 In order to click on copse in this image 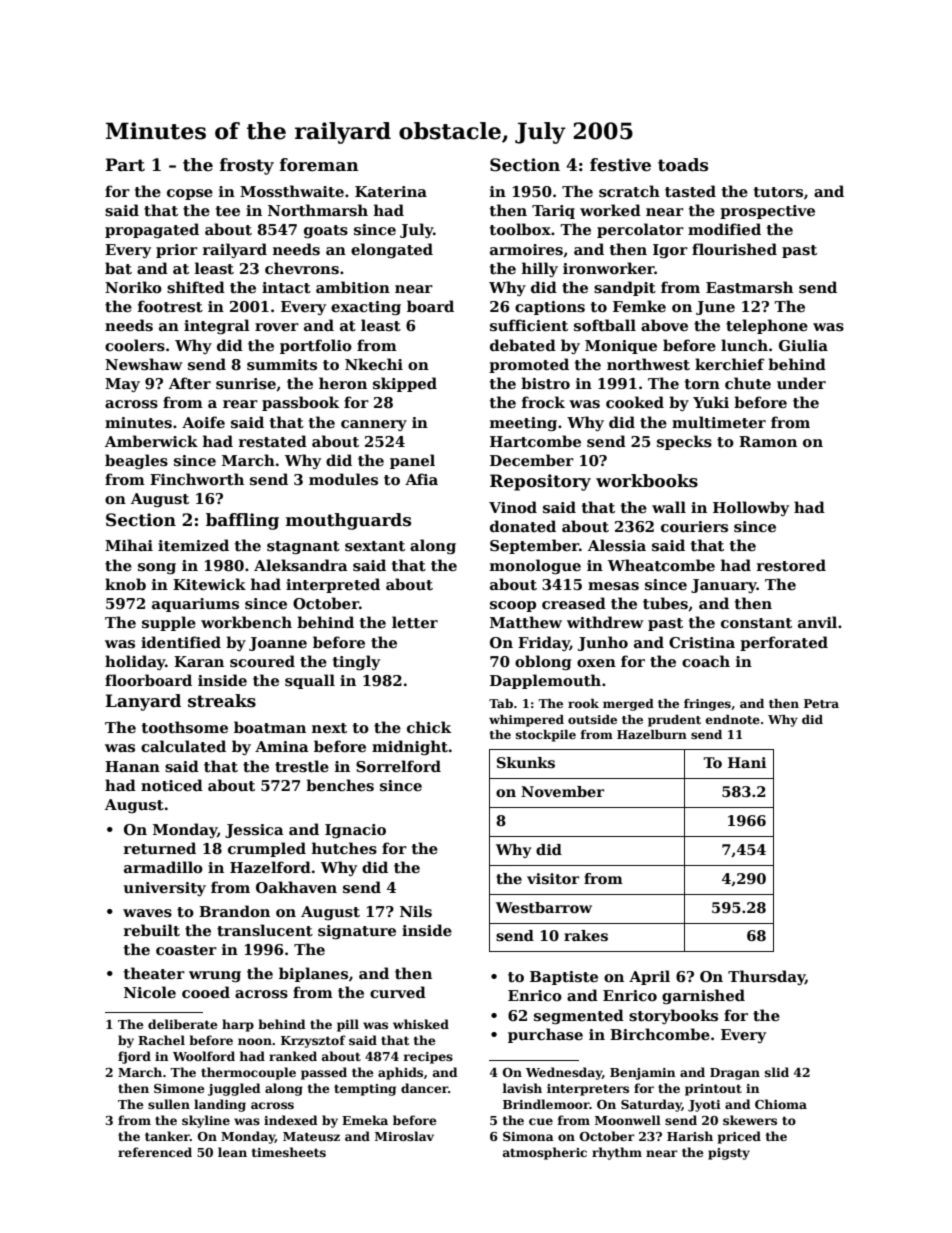, I will do `click(190, 194)`.
